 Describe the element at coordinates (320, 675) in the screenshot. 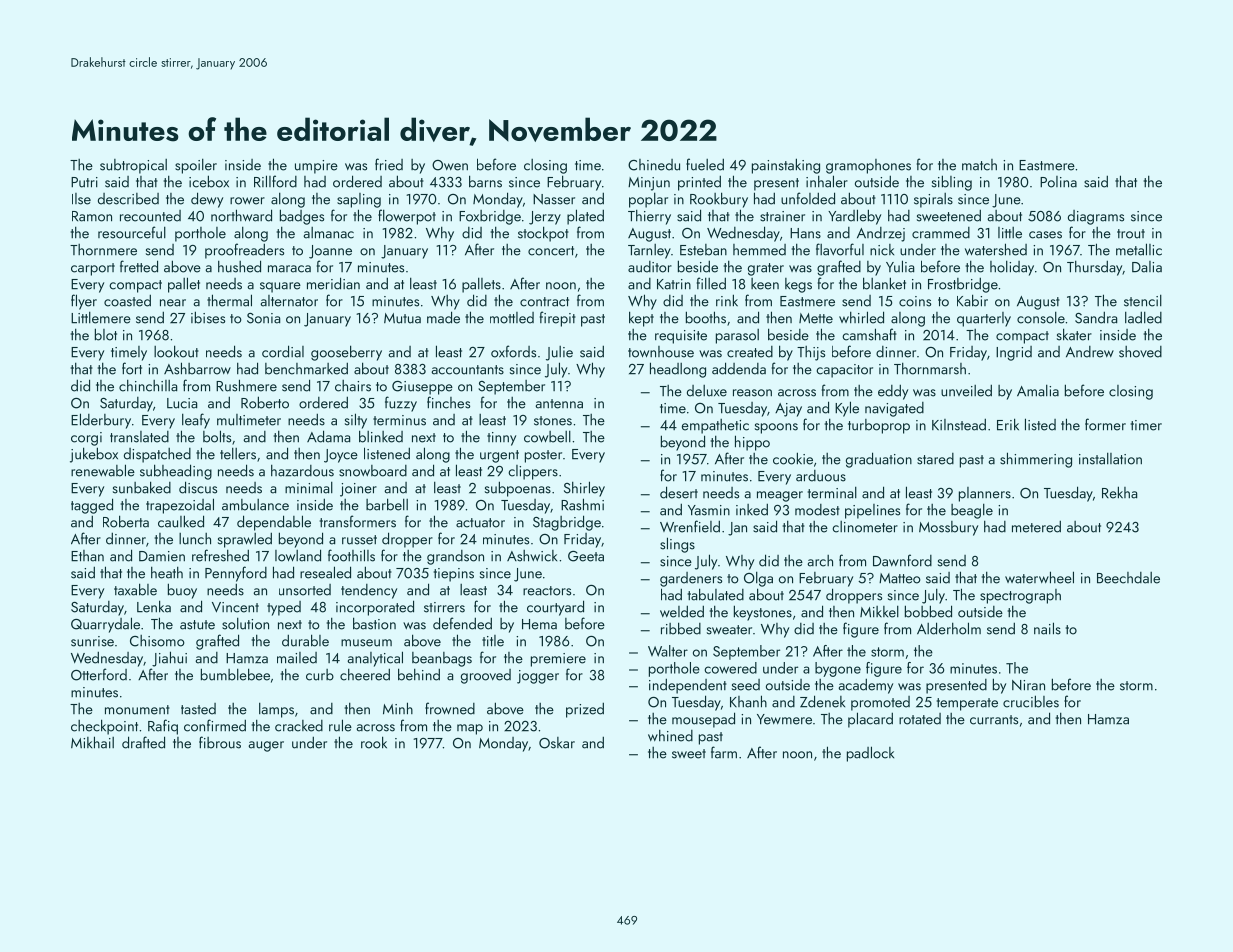

I see `curb` at that location.
